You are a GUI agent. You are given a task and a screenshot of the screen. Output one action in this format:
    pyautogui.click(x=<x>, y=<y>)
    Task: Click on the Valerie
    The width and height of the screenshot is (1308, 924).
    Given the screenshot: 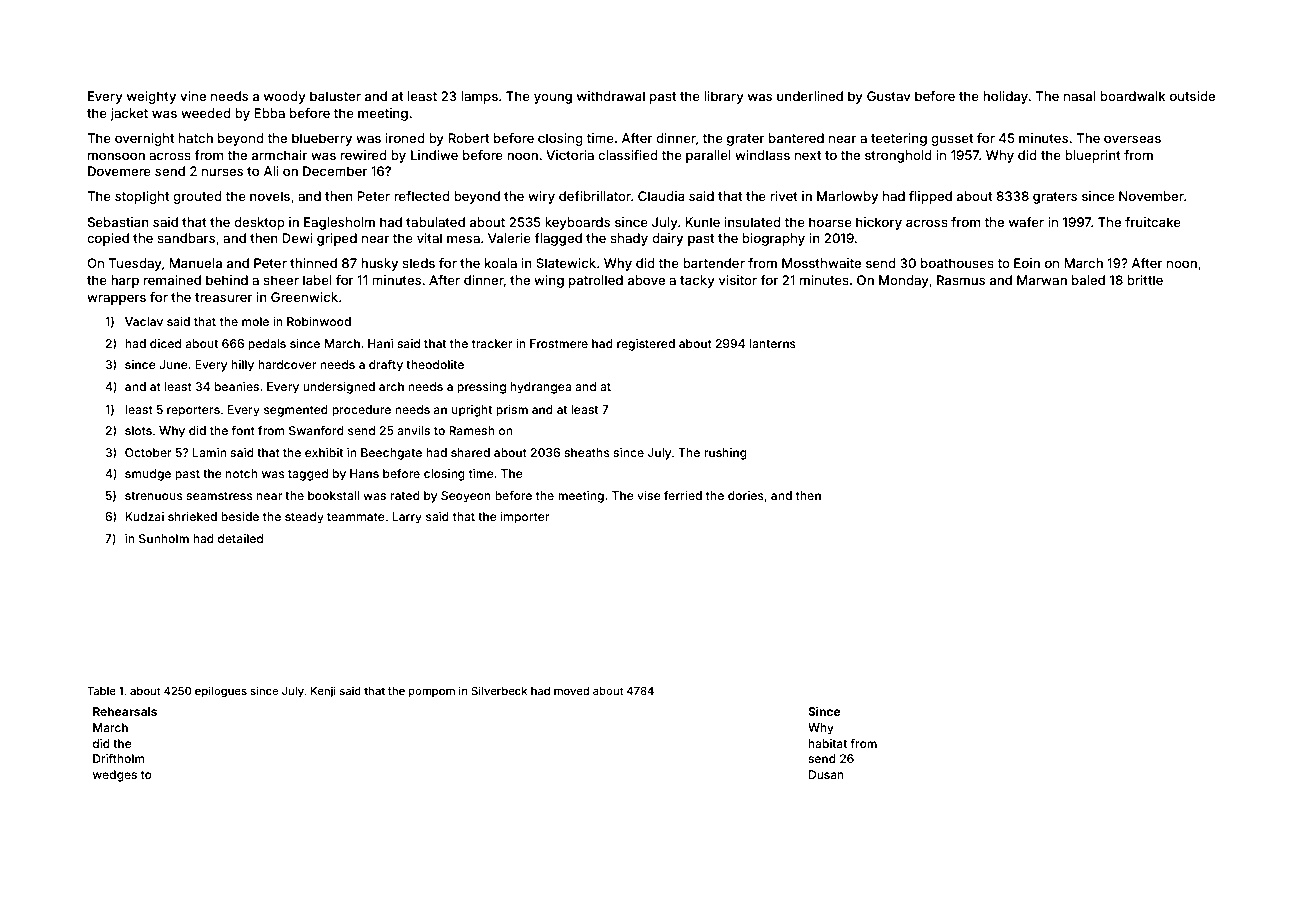 What is the action you would take?
    pyautogui.click(x=509, y=238)
